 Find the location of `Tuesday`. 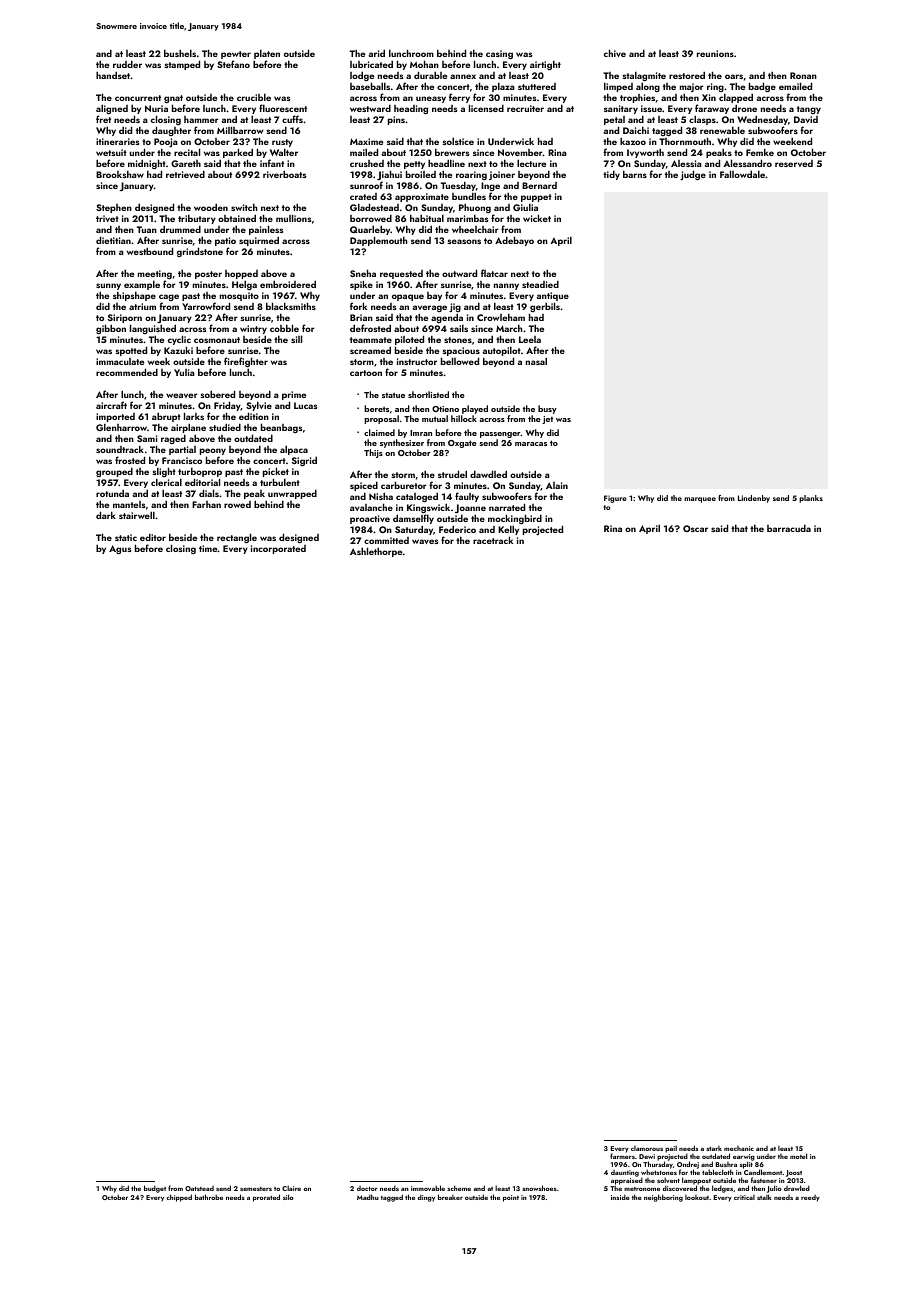

Tuesday is located at coordinates (458, 187).
